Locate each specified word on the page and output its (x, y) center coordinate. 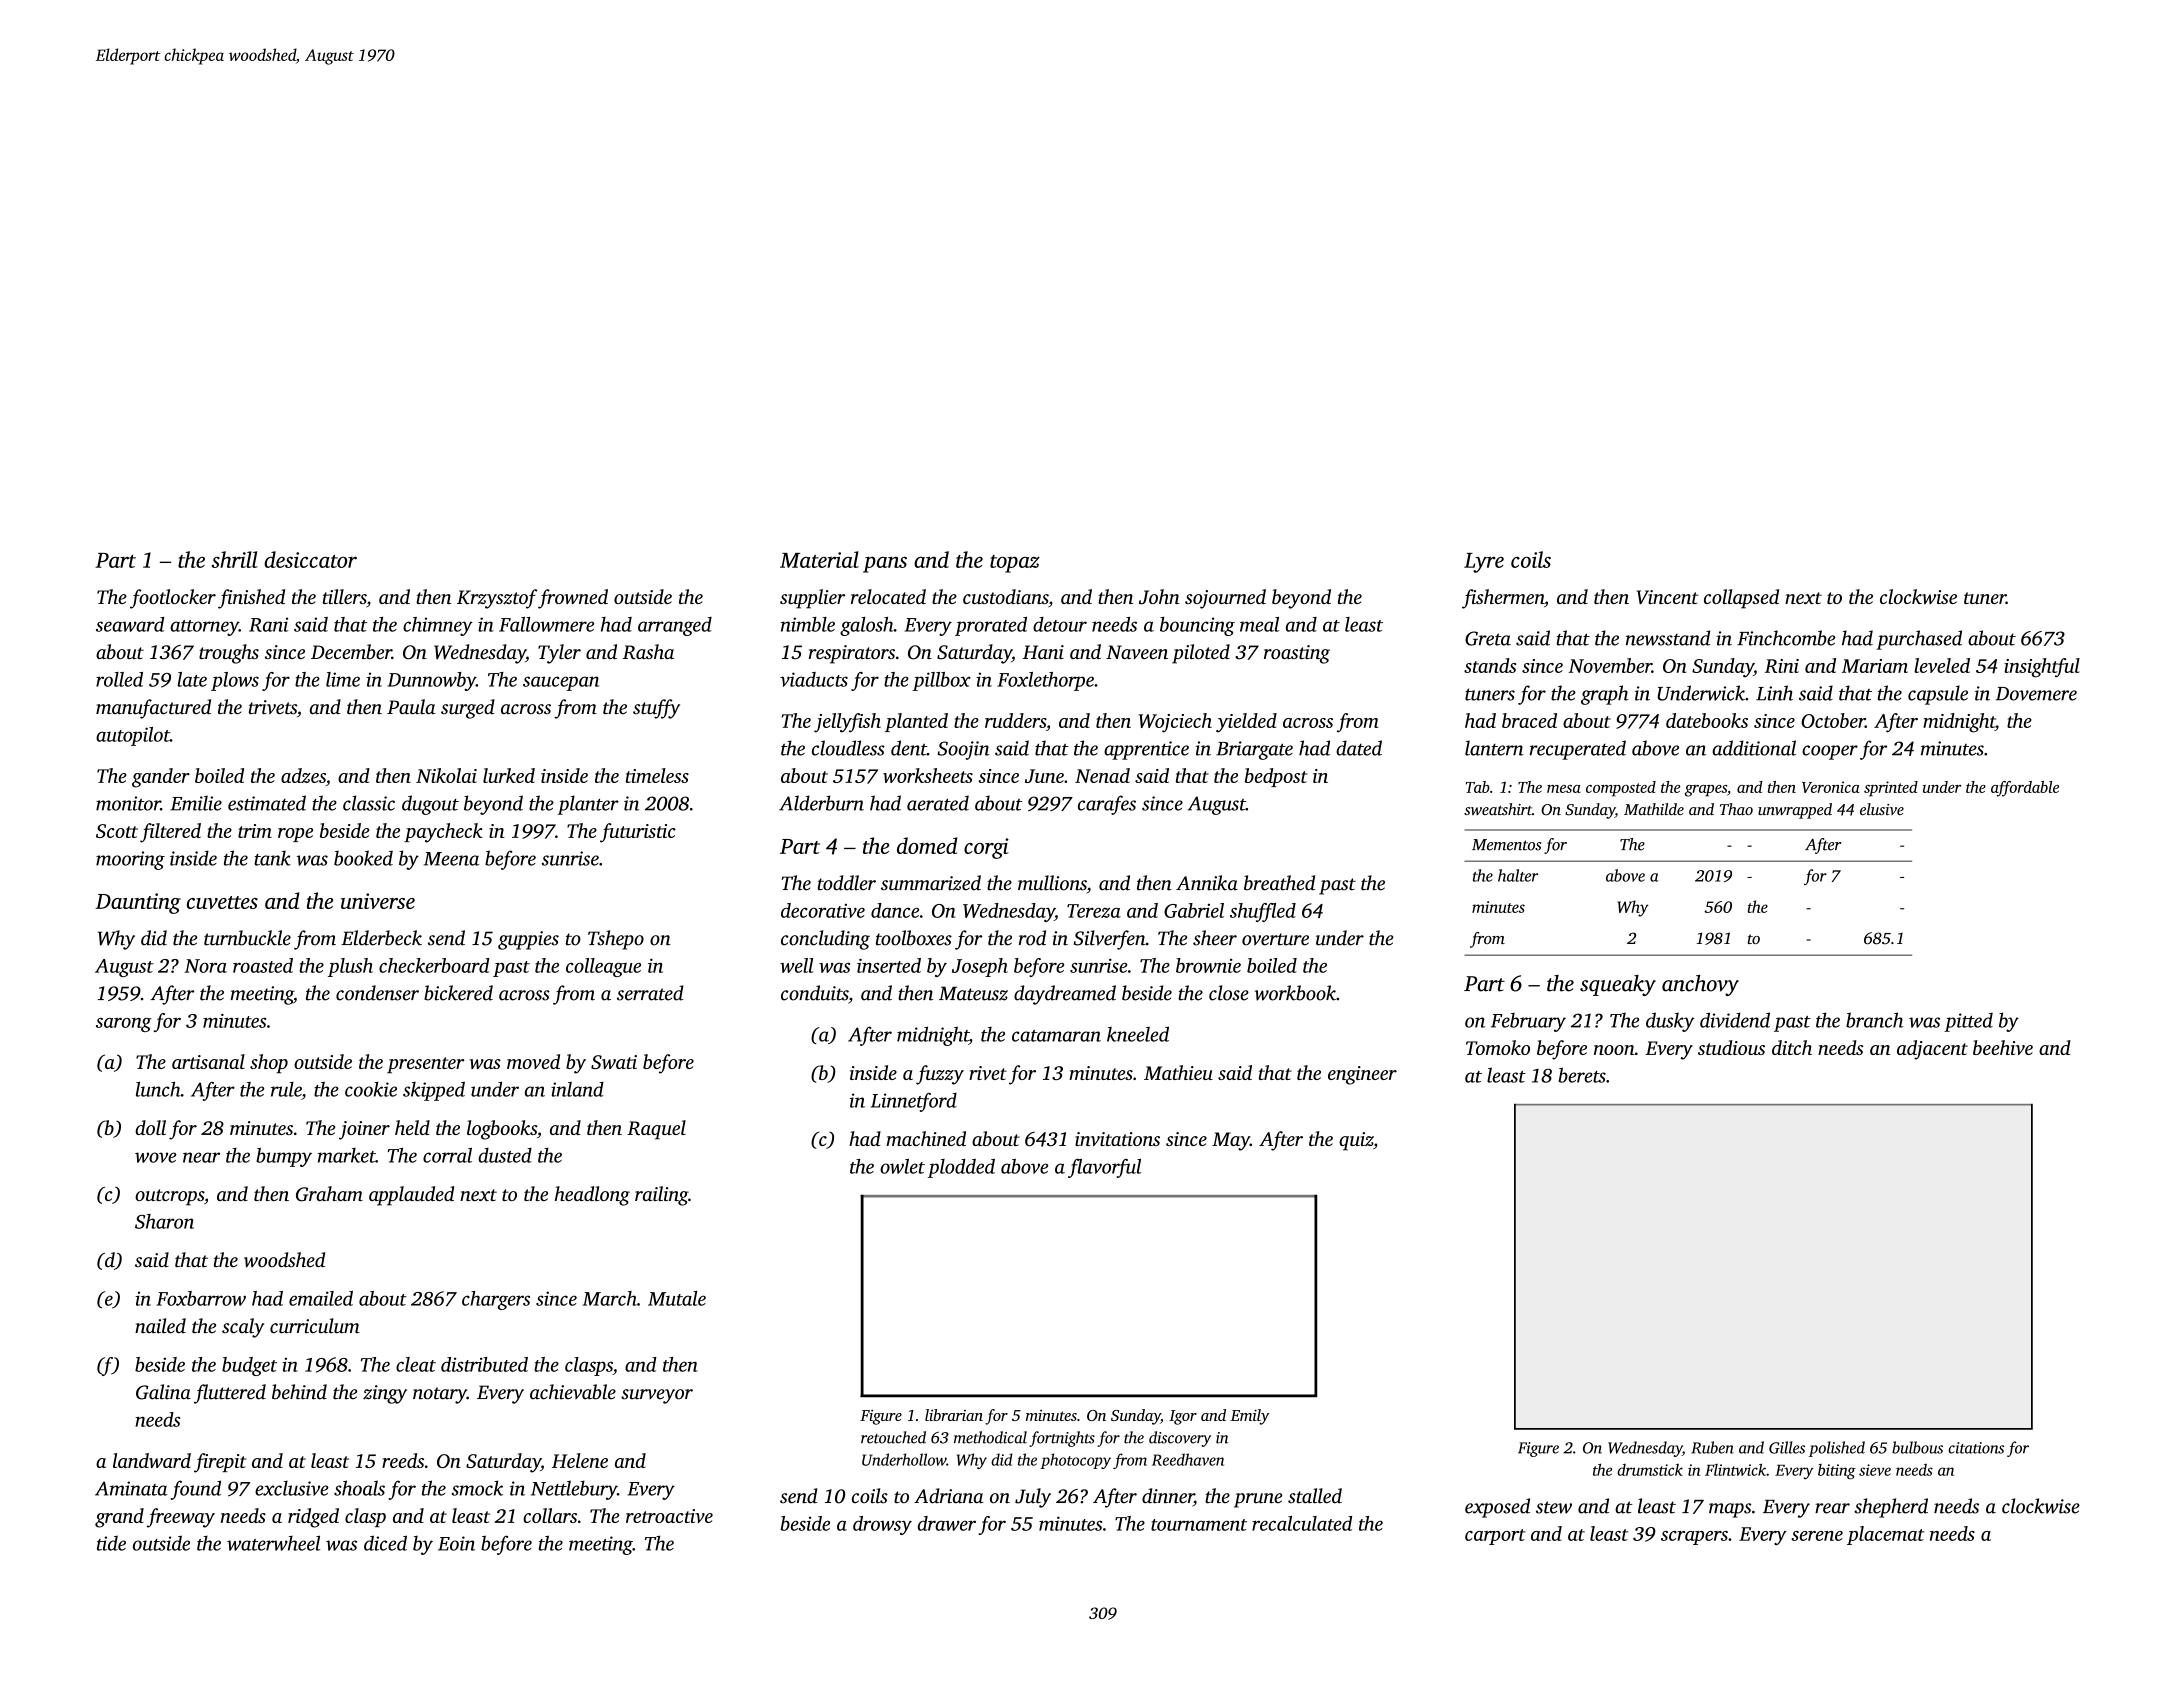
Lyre (1484, 563)
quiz (1356, 1141)
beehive (2003, 1047)
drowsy (882, 1525)
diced (385, 1543)
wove (156, 1157)
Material (819, 559)
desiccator (310, 559)
